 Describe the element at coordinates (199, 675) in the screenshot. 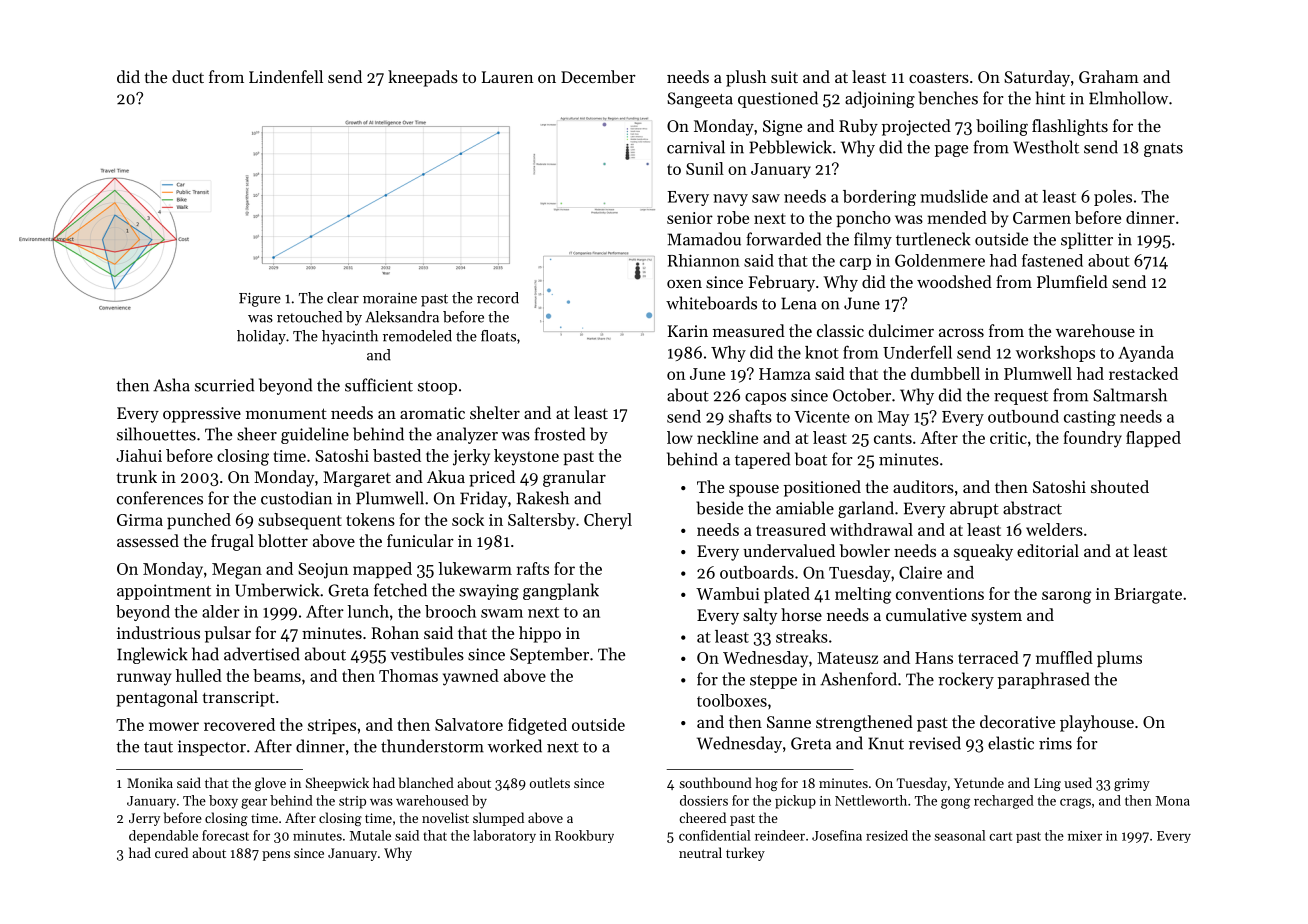

I see `hulled` at that location.
